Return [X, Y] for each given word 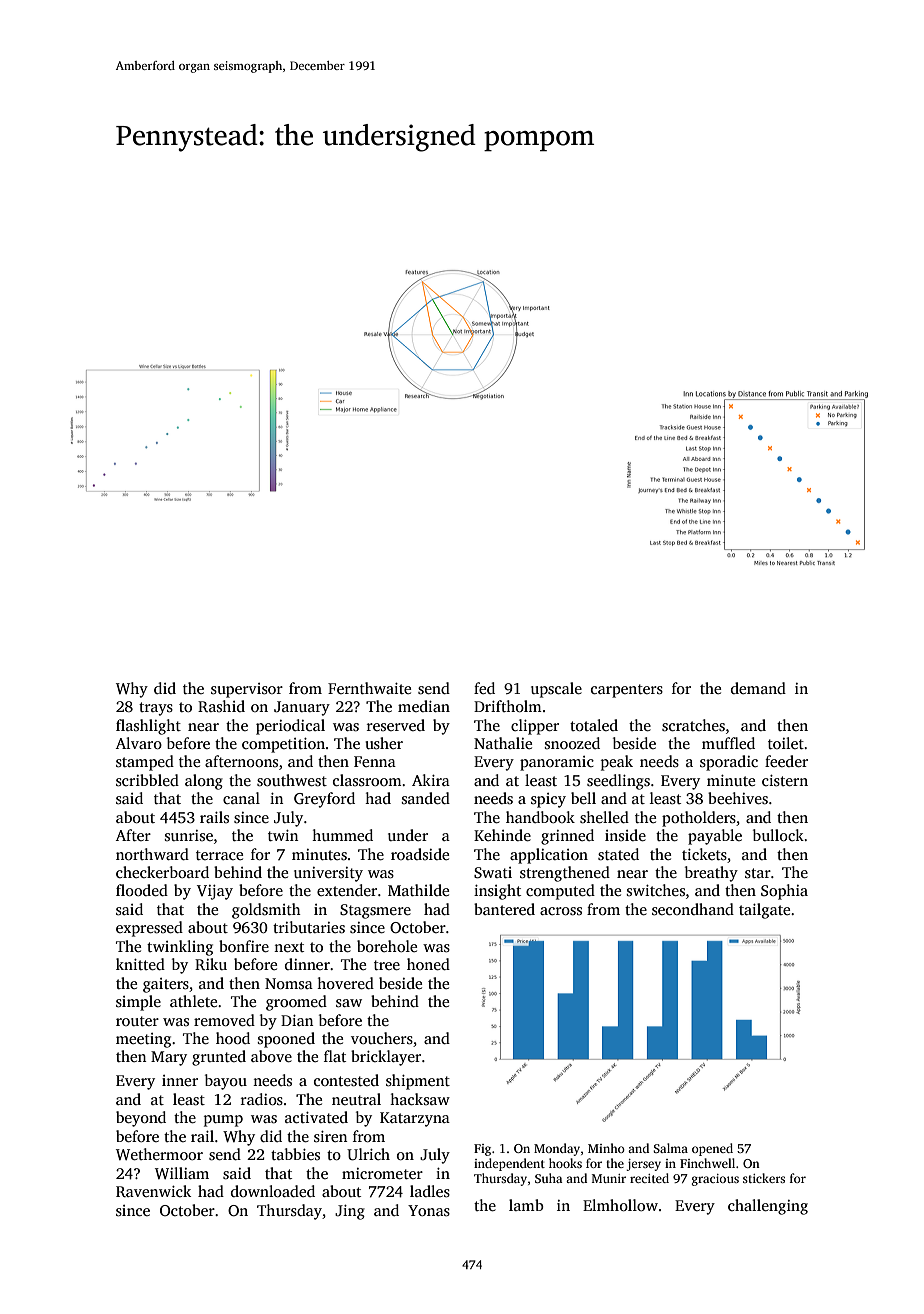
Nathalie [503, 743]
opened [712, 1149]
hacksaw [420, 1099]
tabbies [295, 1154]
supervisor [247, 690]
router [137, 1021]
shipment [418, 1082]
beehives [738, 798]
